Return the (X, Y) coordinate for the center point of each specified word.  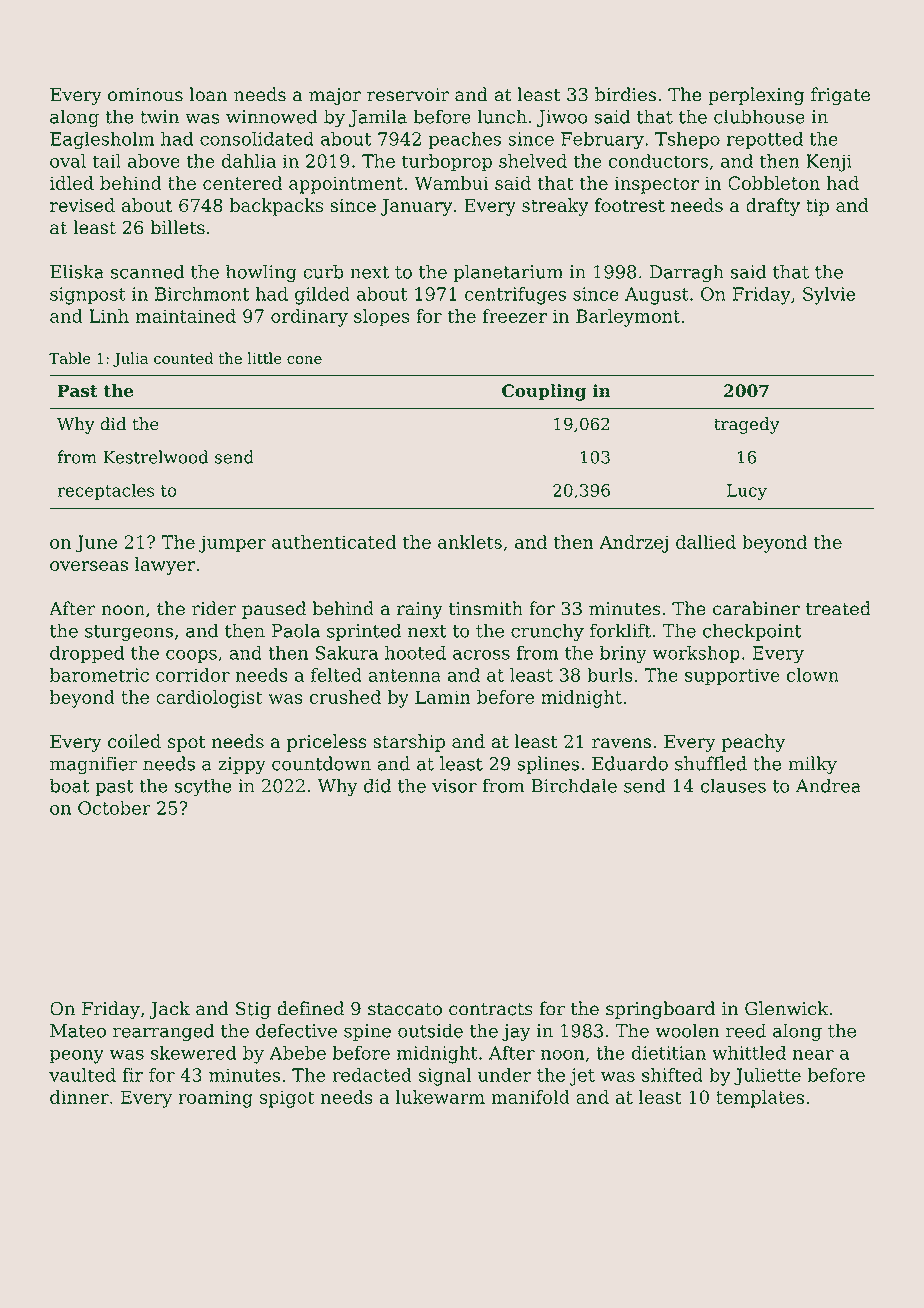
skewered (193, 1052)
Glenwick (786, 1008)
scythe (203, 787)
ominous (145, 95)
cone (304, 360)
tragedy (746, 425)
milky (812, 765)
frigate (840, 96)
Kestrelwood (156, 457)
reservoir (408, 95)
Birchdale (574, 785)
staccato (405, 1009)
